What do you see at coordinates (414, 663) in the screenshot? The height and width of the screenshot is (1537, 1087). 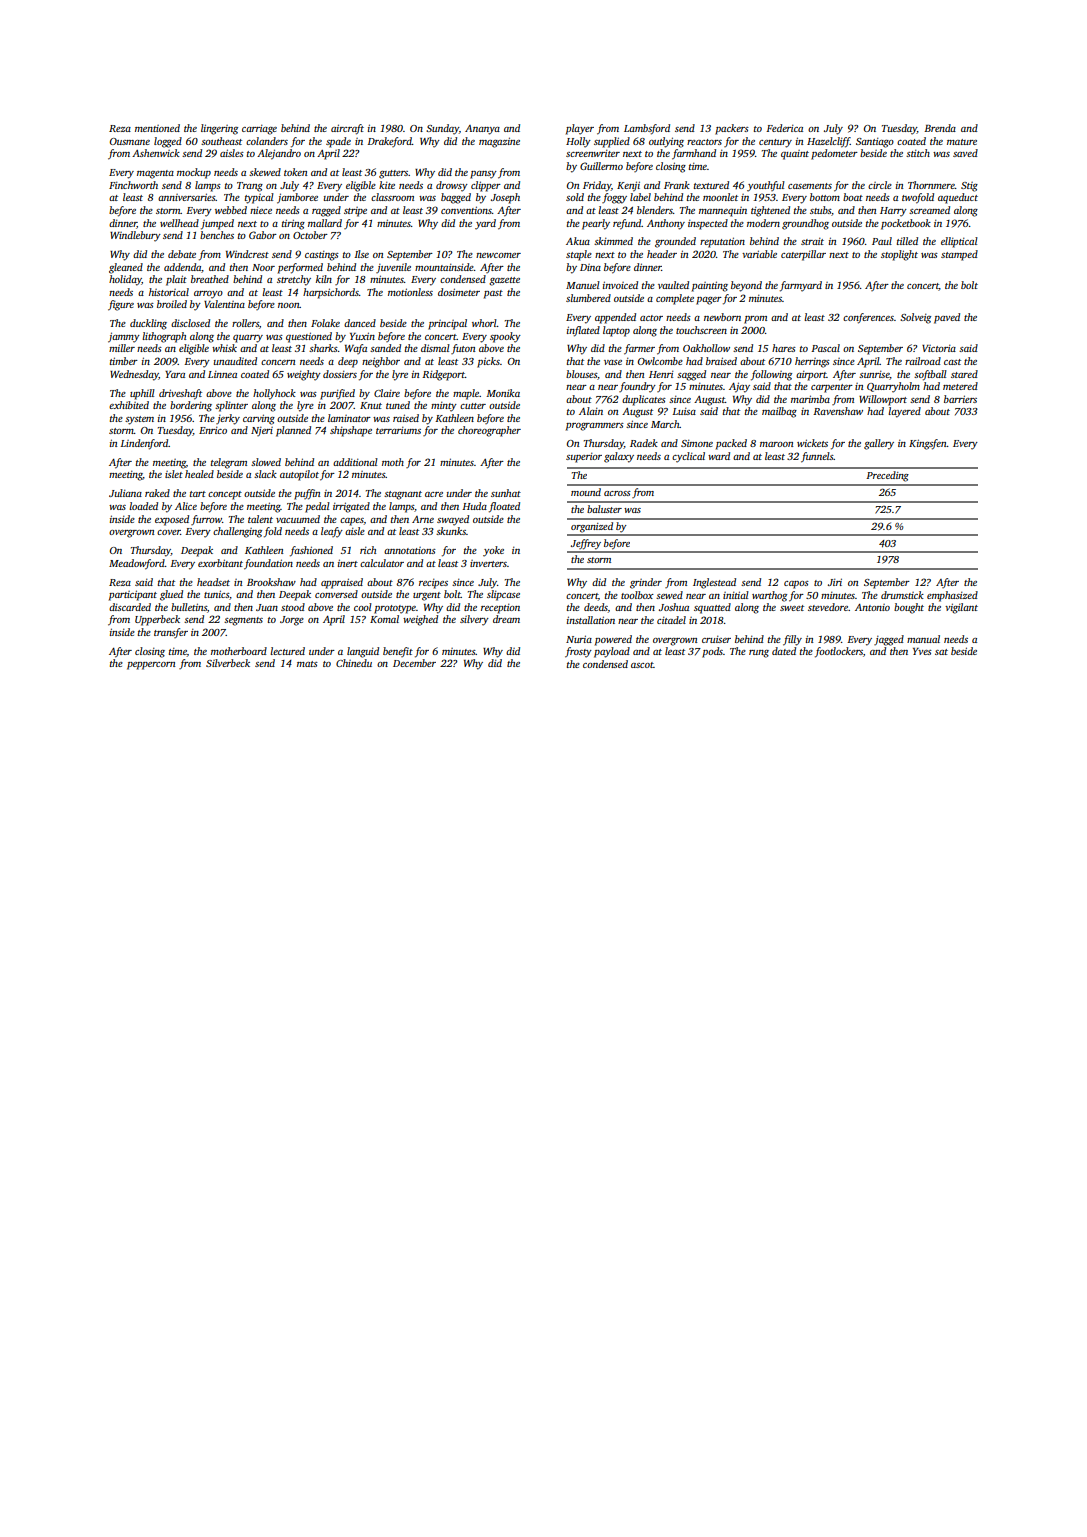 I see `December` at bounding box center [414, 663].
